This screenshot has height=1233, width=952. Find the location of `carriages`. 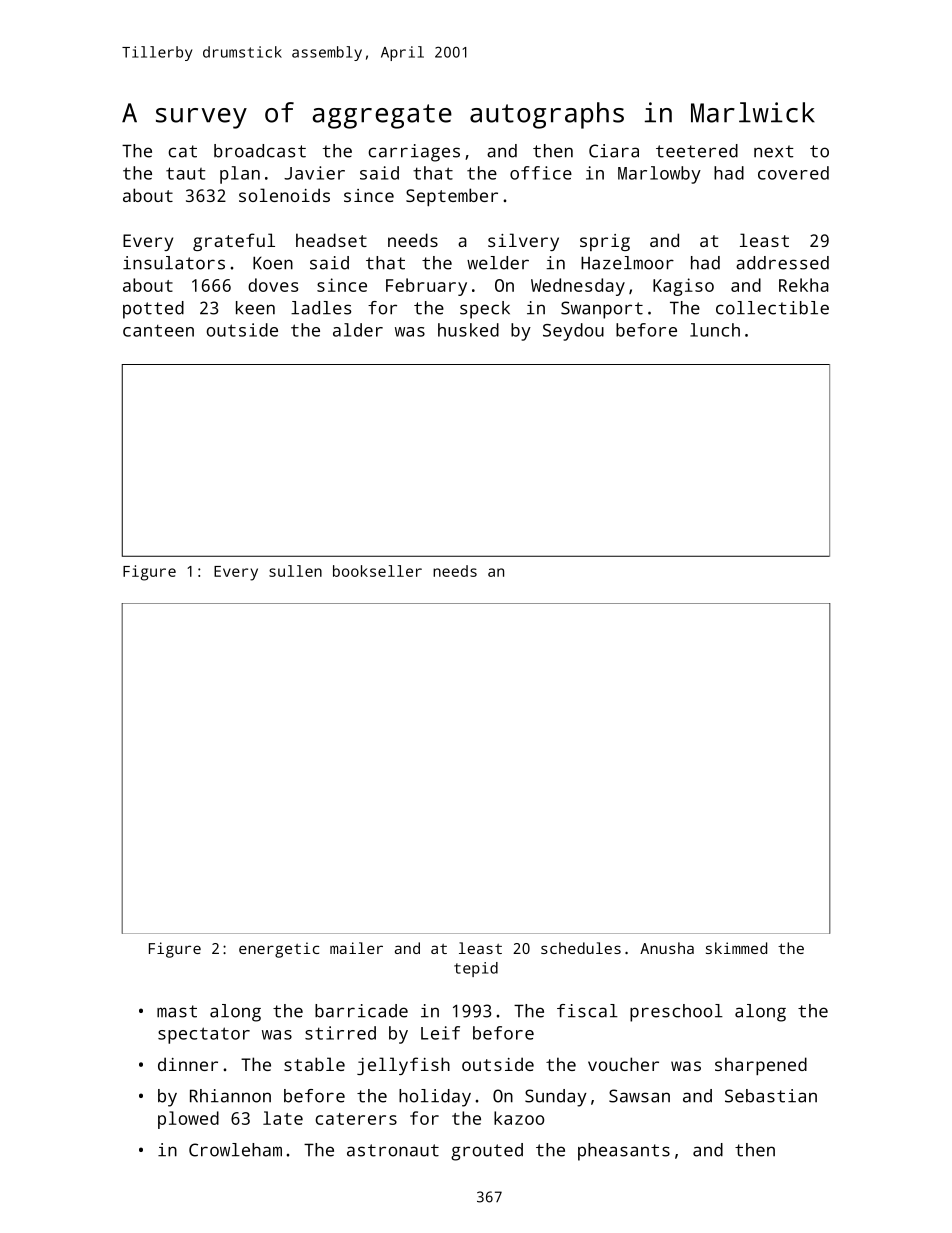

carriages is located at coordinates (414, 153).
